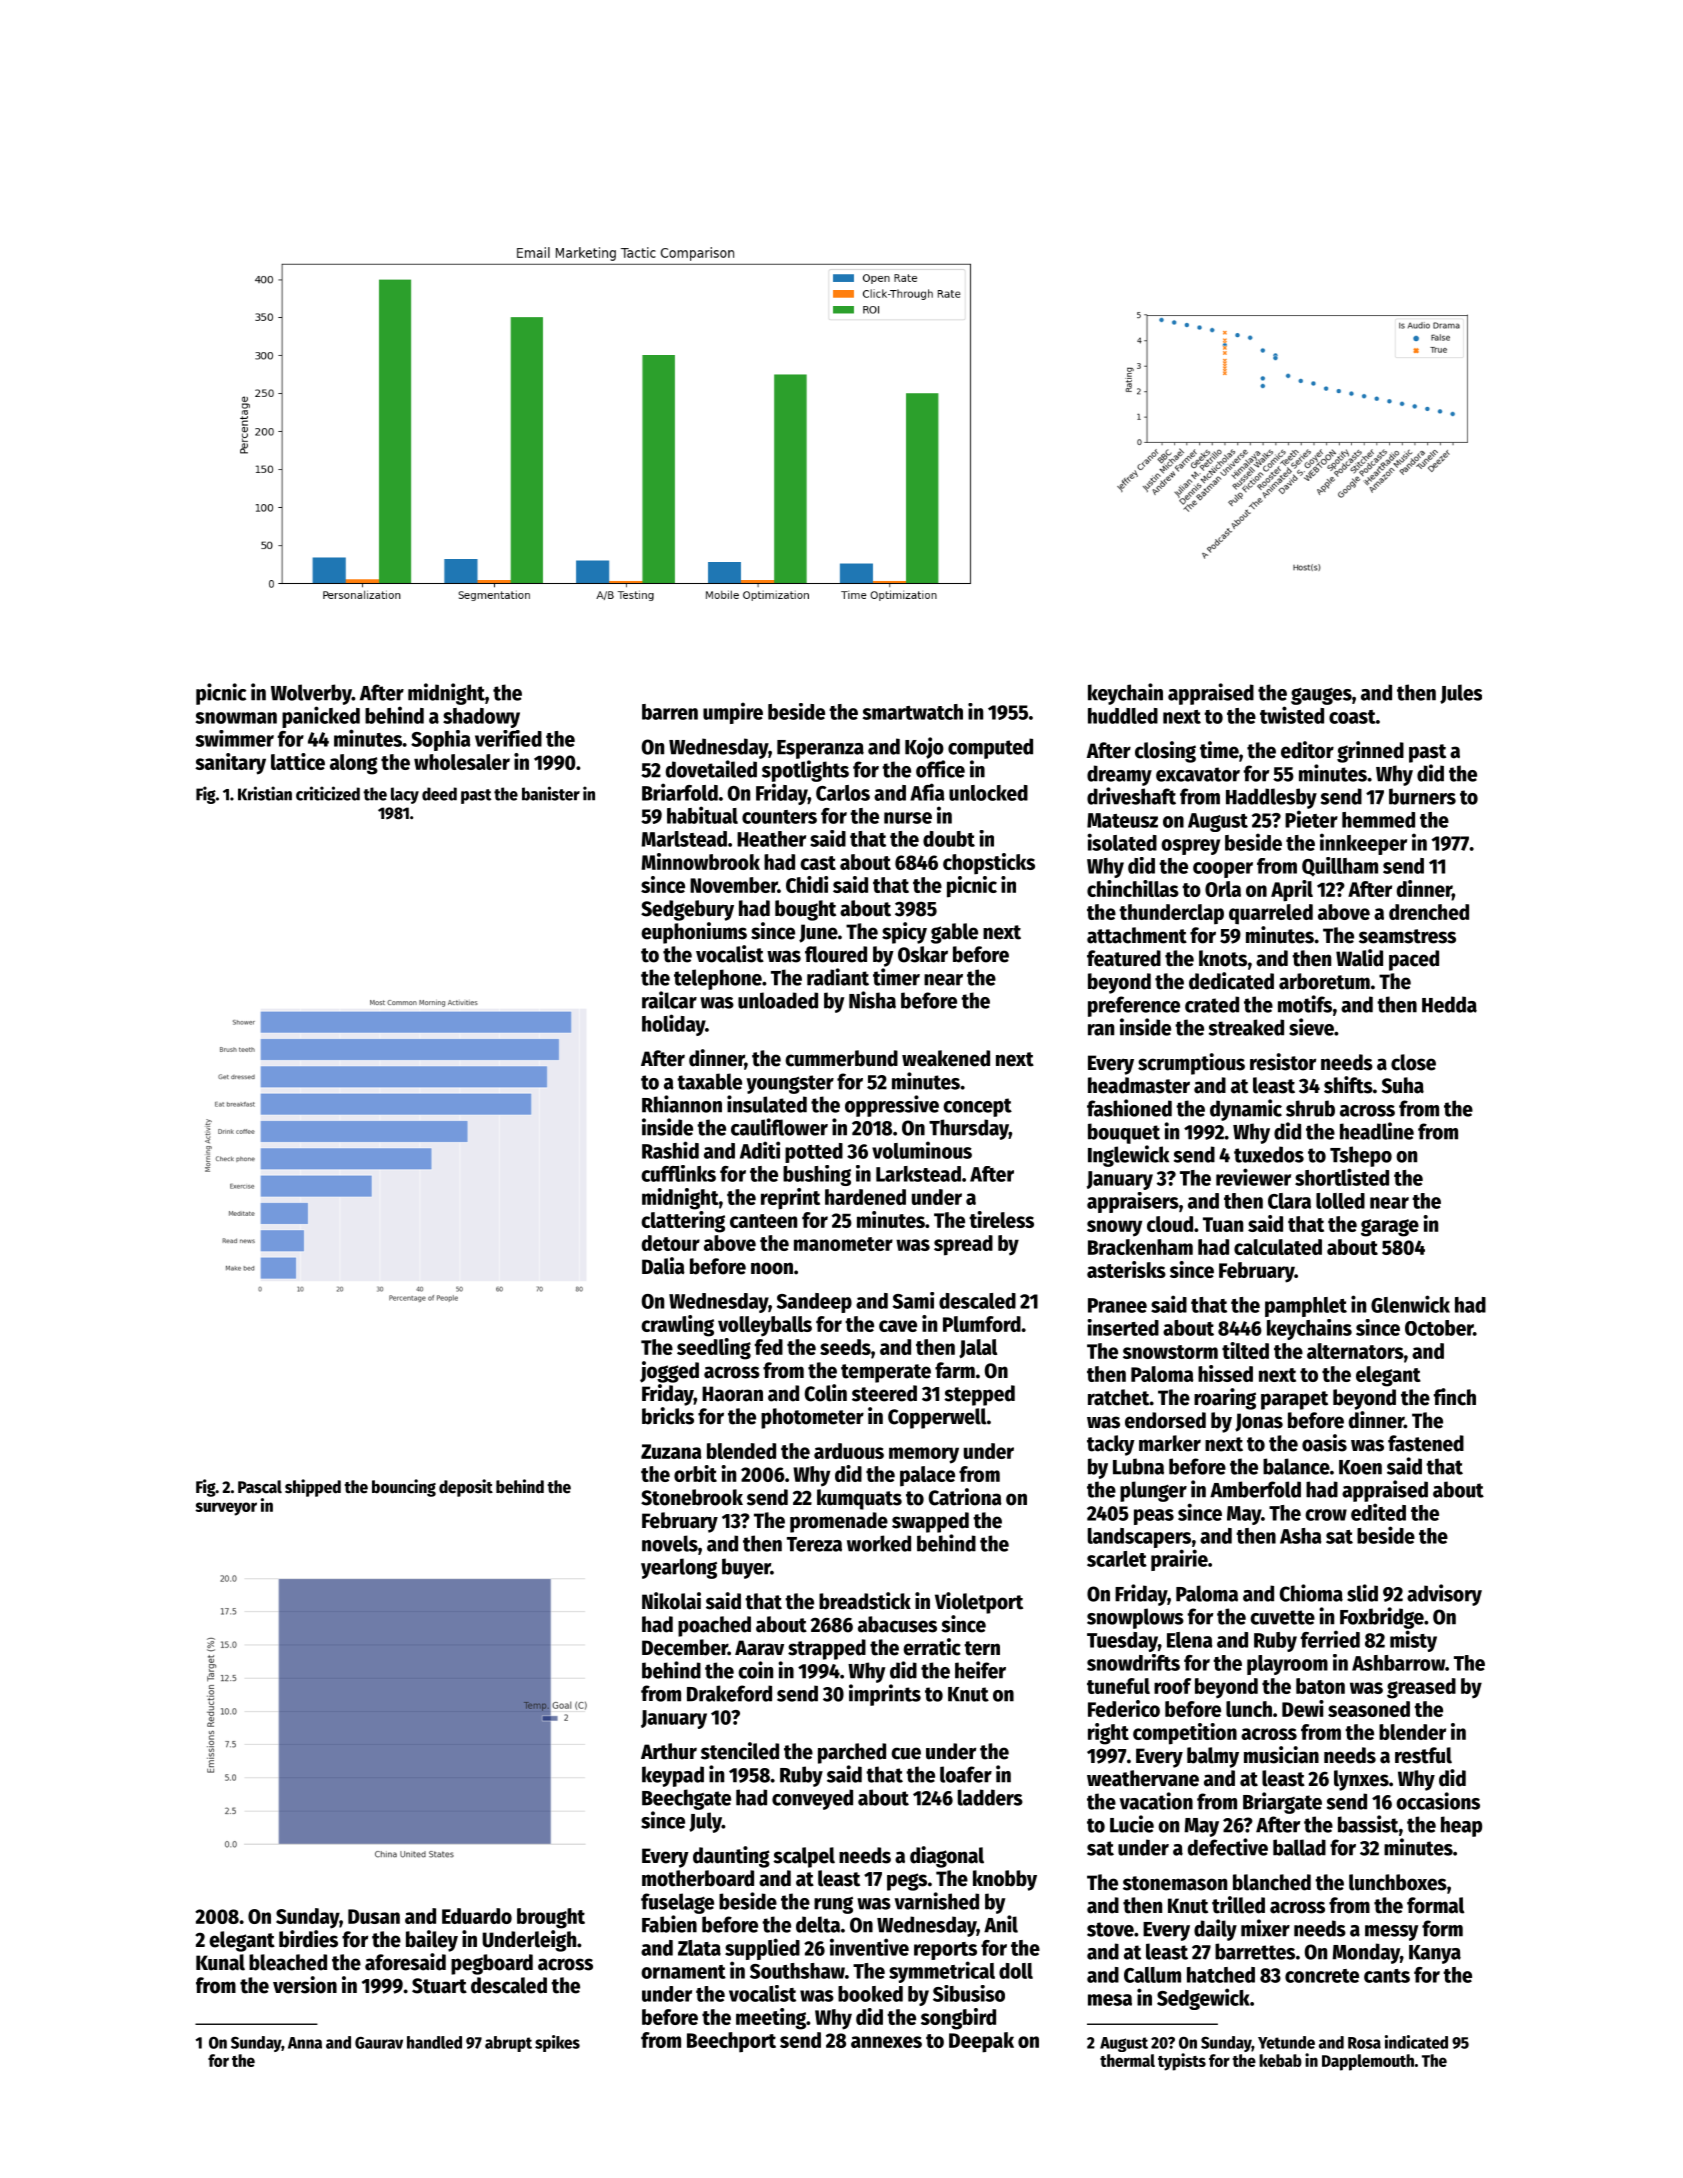 The width and height of the page is (1683, 2178). Describe the element at coordinates (226, 1509) in the page. I see `surveyor` at that location.
